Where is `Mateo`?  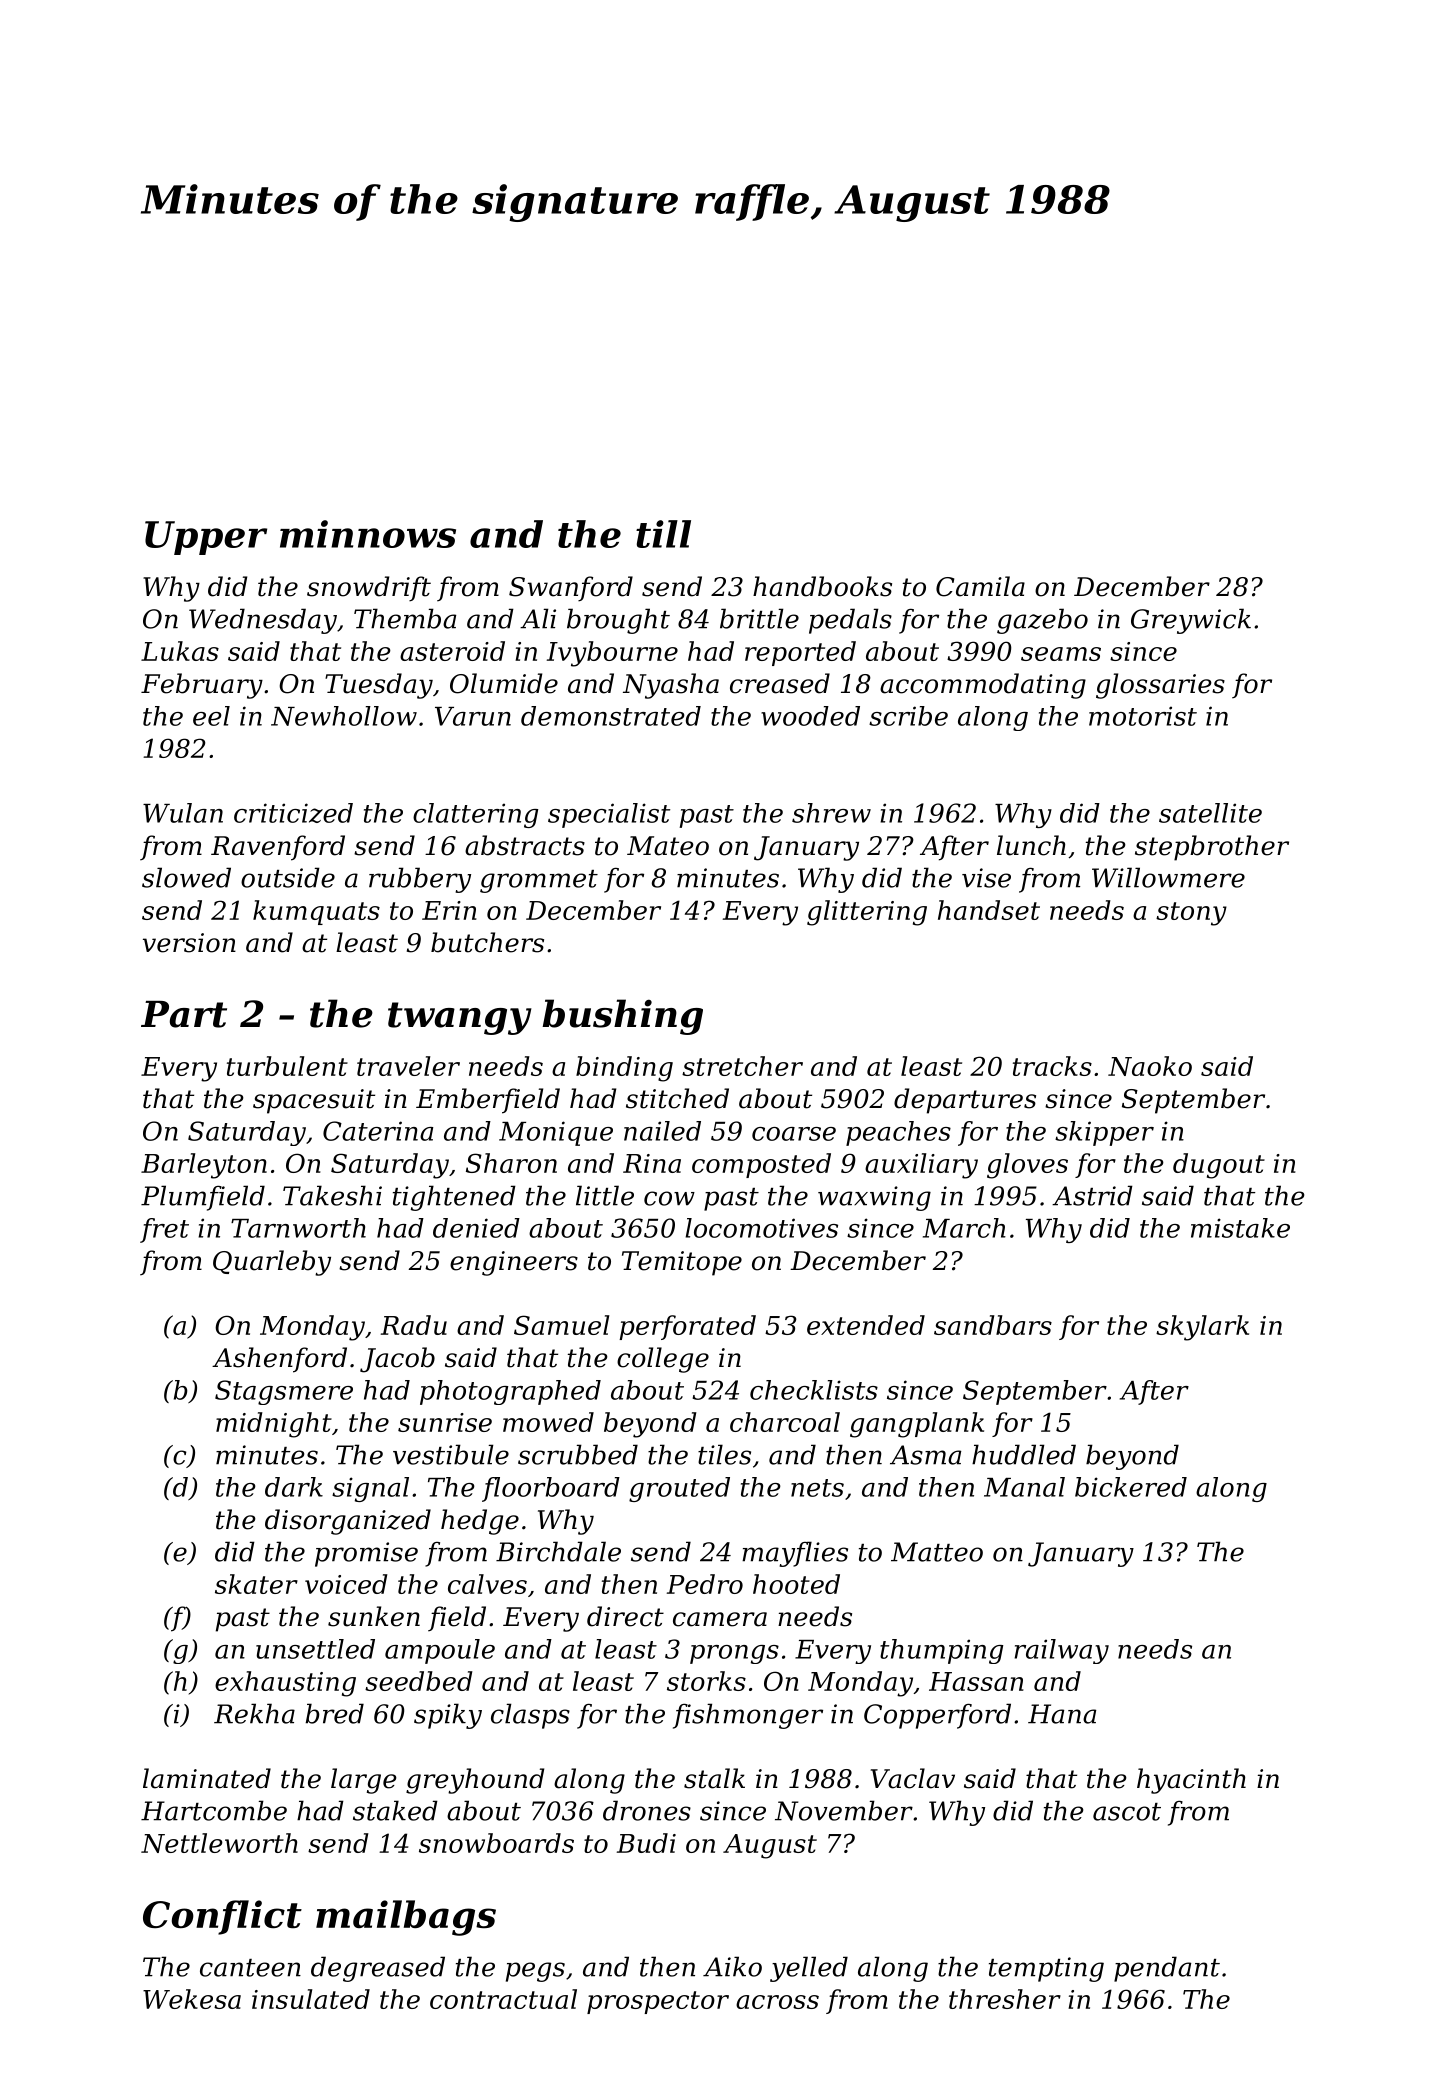 Mateo is located at coordinates (668, 846).
